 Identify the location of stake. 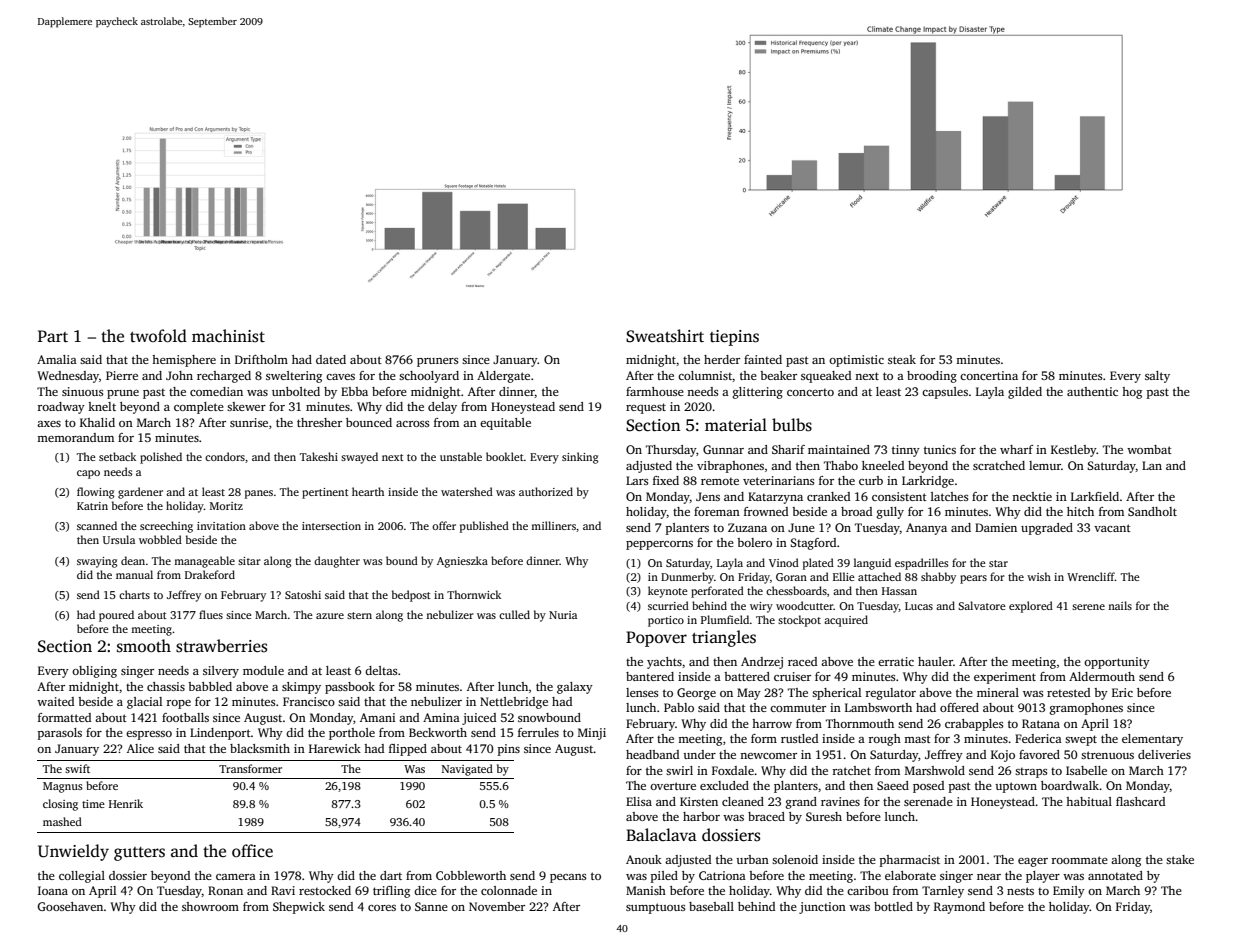
(1180, 859).
